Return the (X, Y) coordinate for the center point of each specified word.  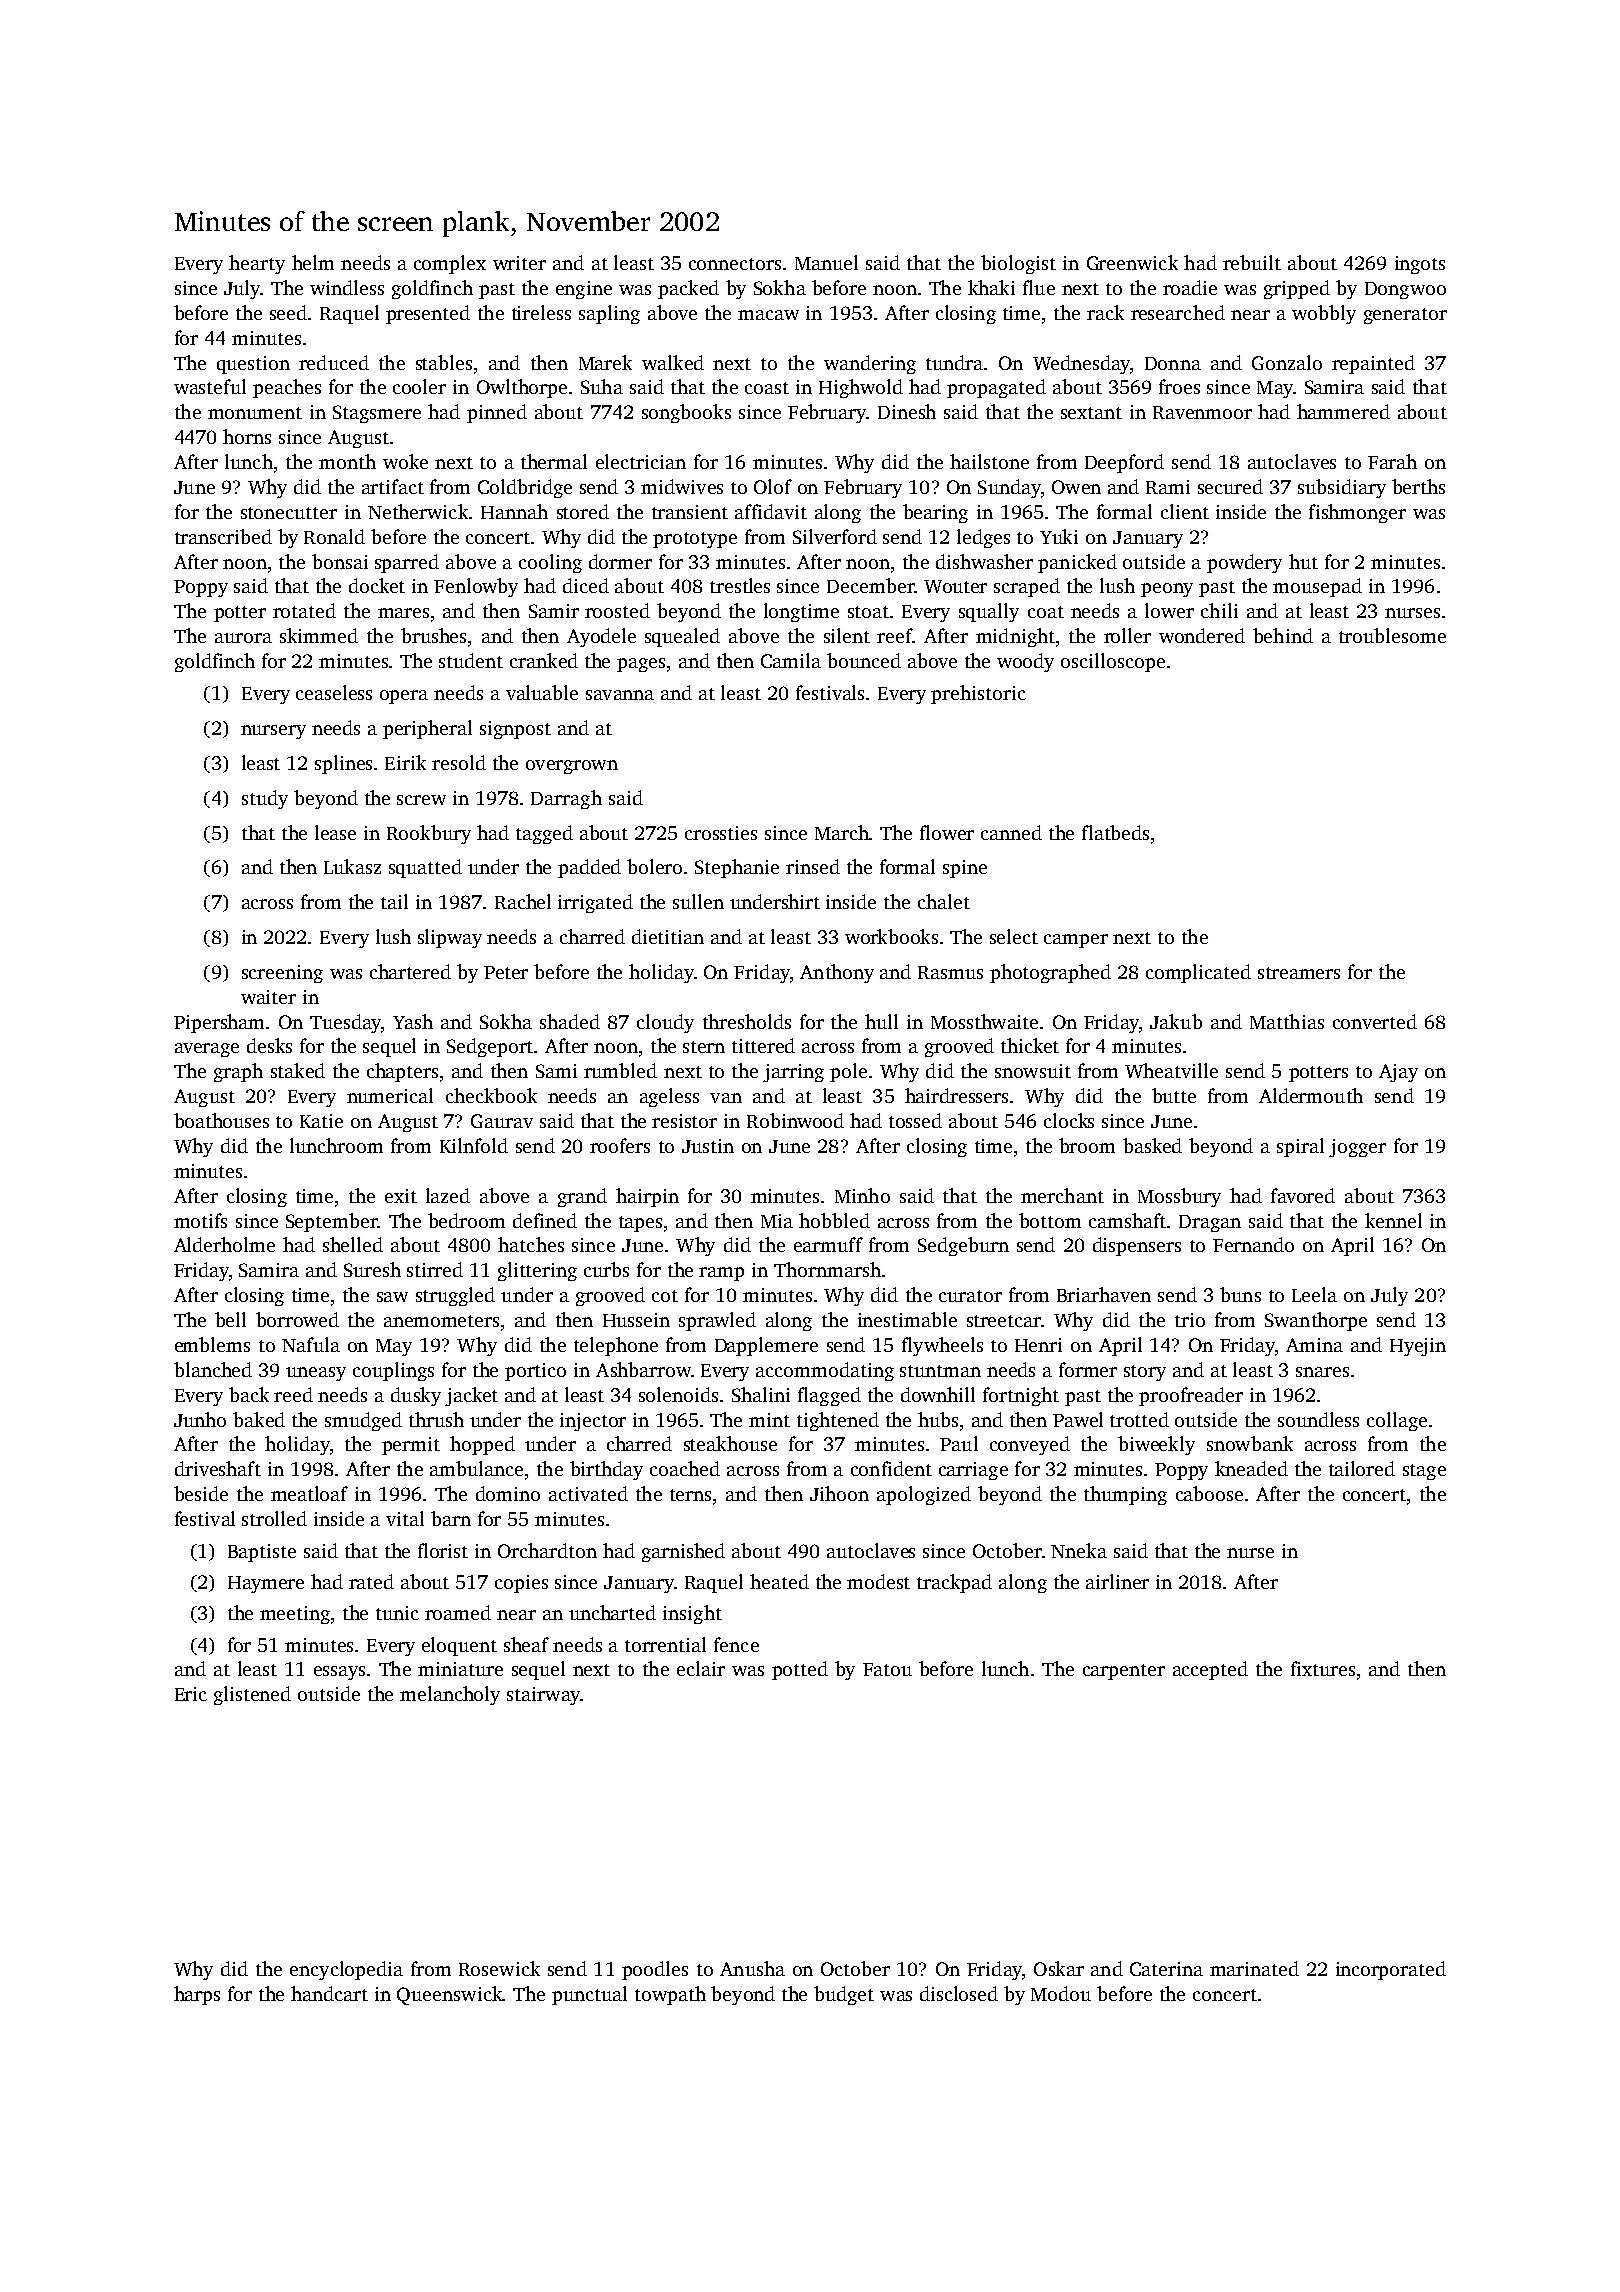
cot (665, 1296)
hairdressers (956, 1095)
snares (1322, 1372)
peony (1167, 590)
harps (197, 1995)
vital (405, 1518)
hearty (257, 264)
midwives (682, 486)
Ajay (1398, 1073)
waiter (268, 997)
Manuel (826, 262)
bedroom (466, 1220)
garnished (683, 1552)
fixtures (1323, 1668)
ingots (1420, 265)
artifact (393, 486)
